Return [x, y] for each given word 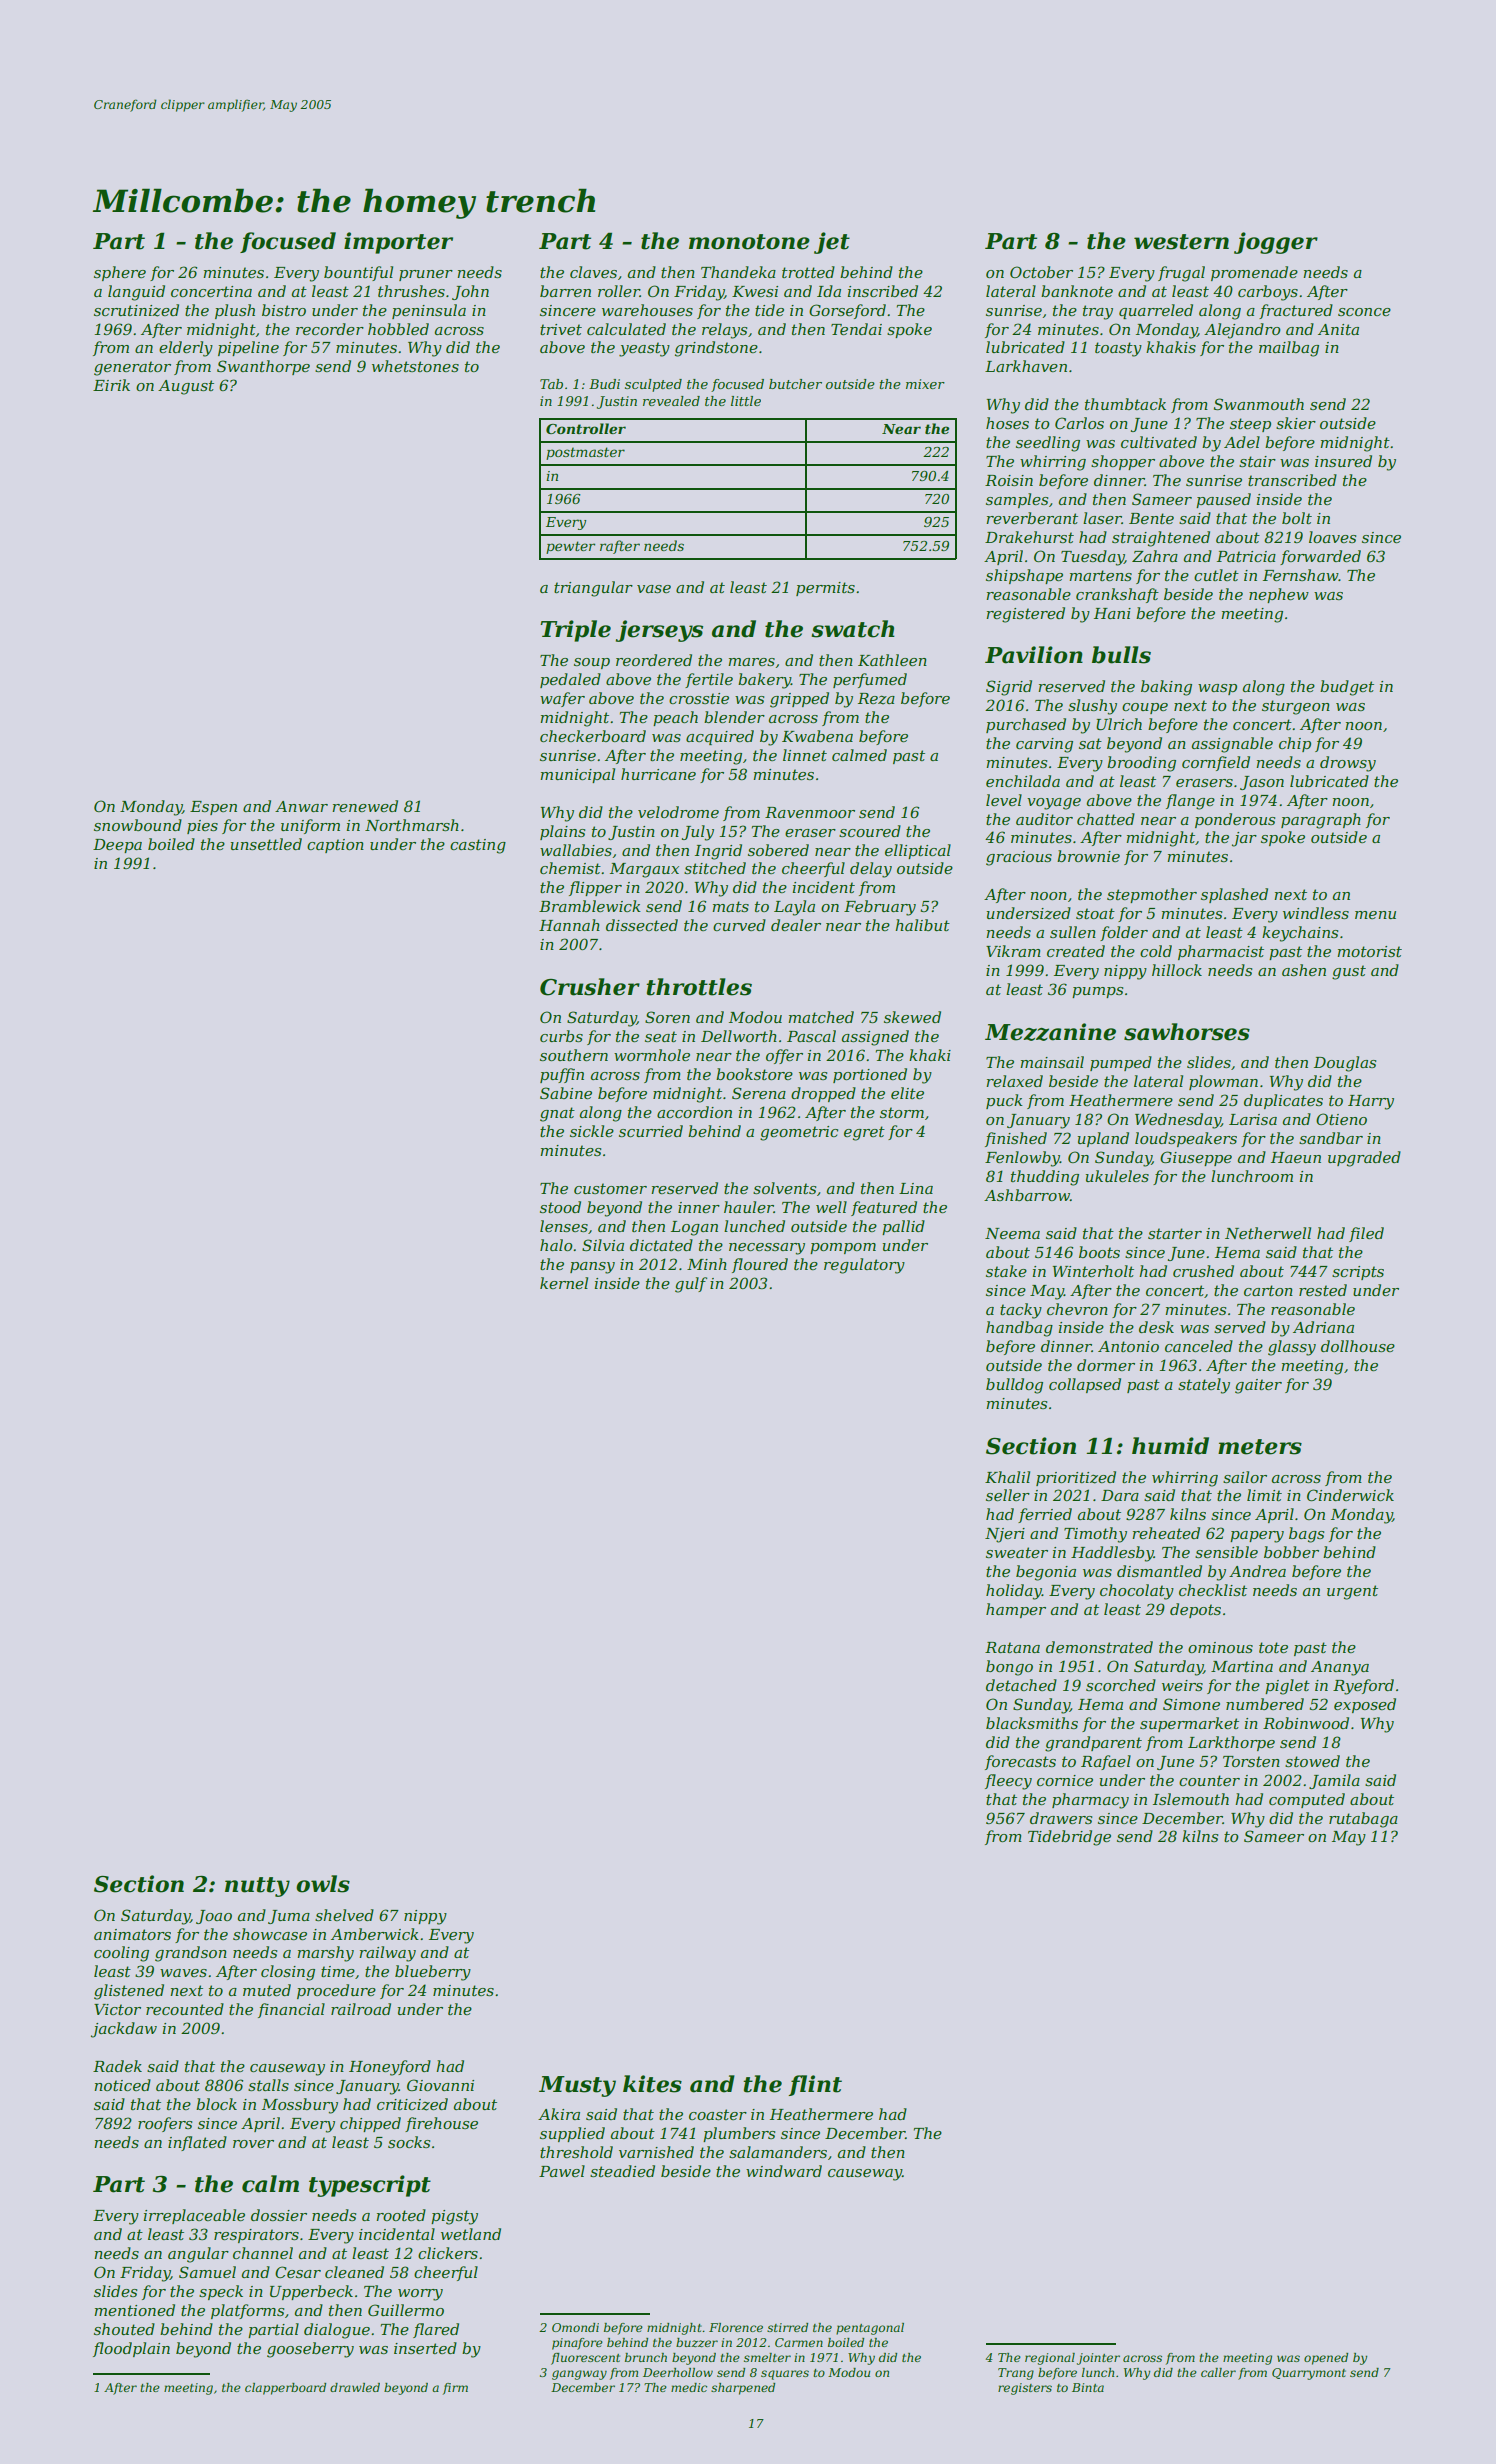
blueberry [433, 1973]
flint [815, 2085]
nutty [257, 1887]
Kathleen [892, 660]
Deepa [117, 846]
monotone [749, 242]
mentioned [134, 2310]
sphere [120, 273]
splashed [1234, 895]
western [1181, 242]
